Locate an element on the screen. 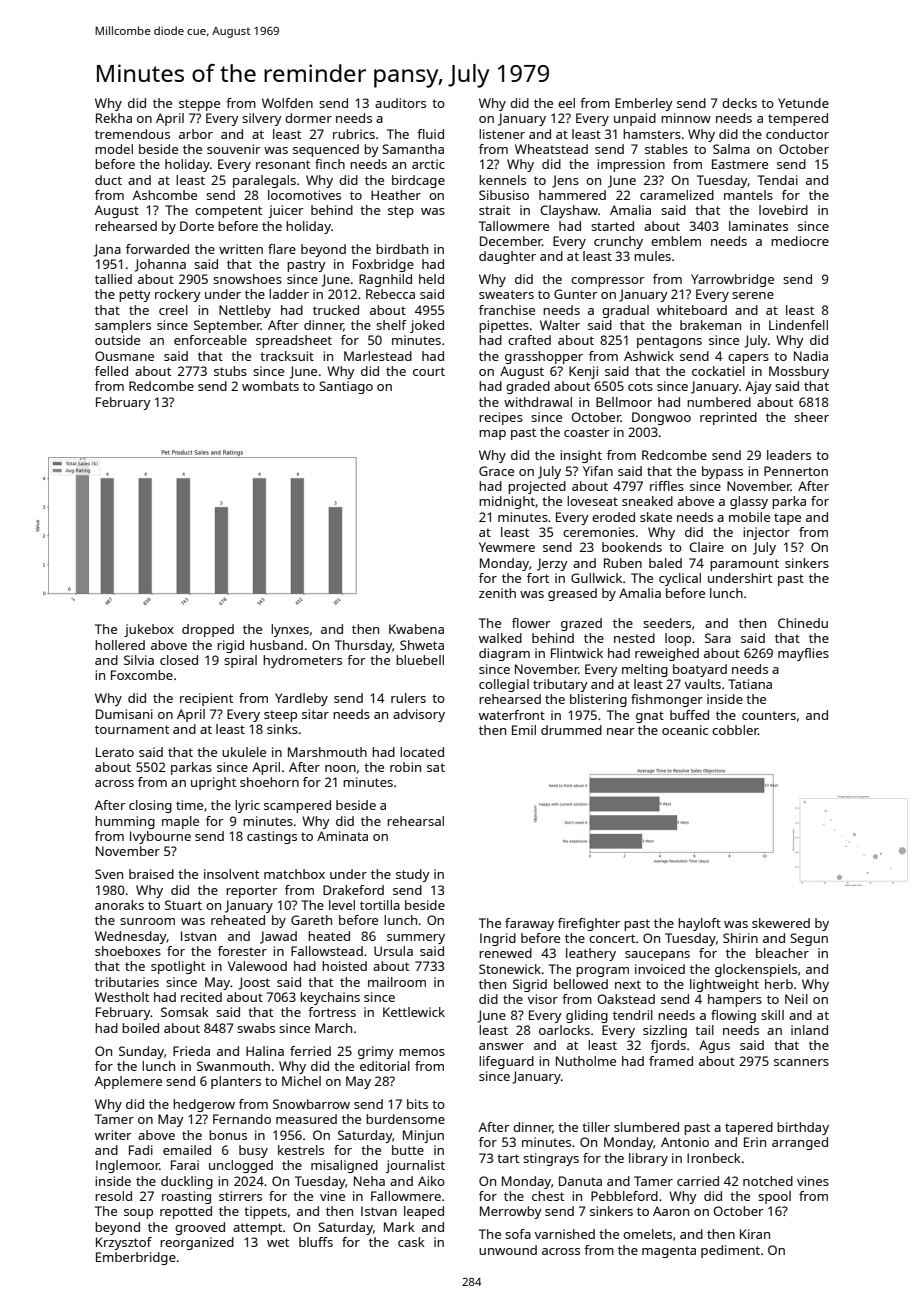  Foxcombe is located at coordinates (142, 675).
